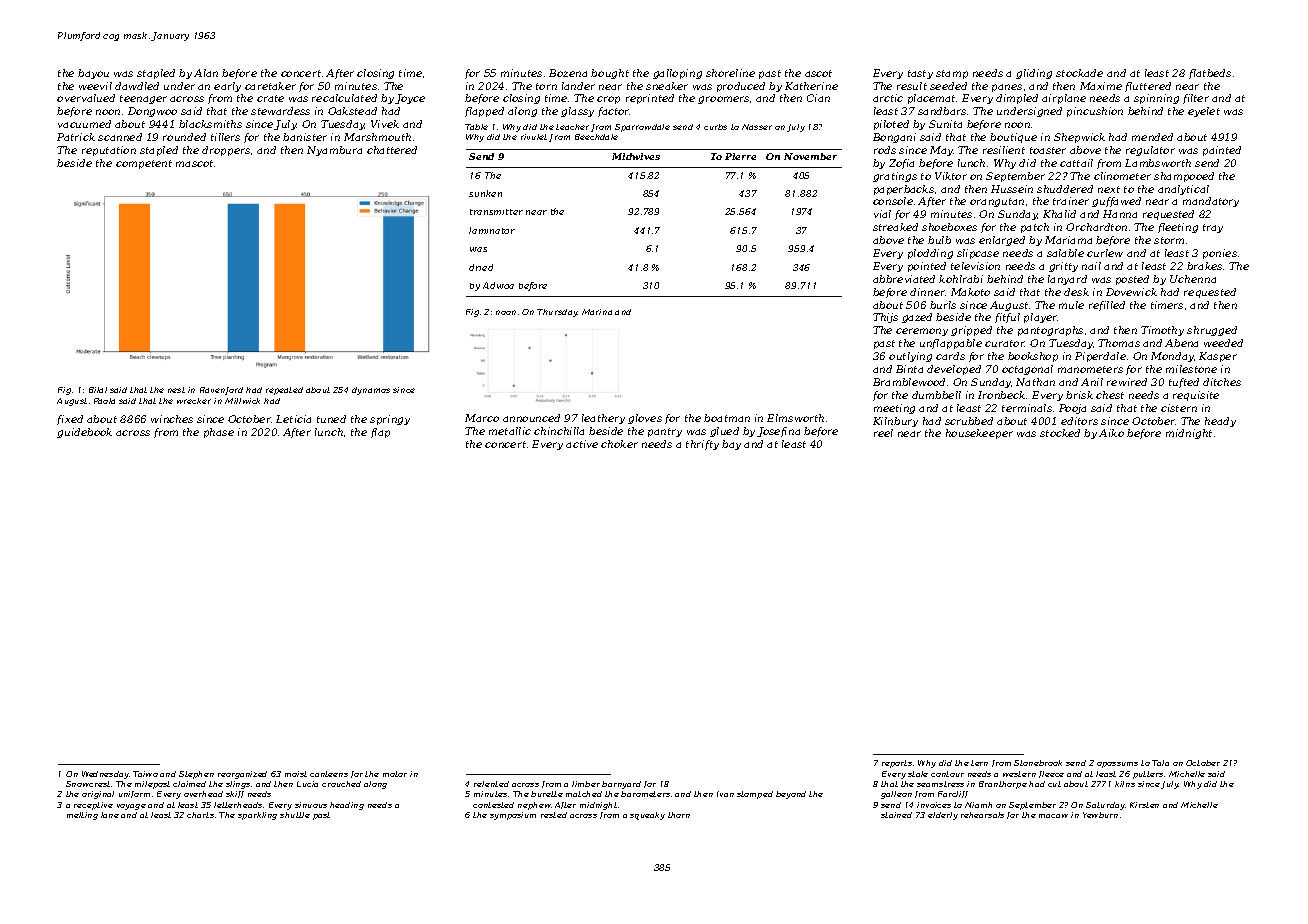 The image size is (1308, 924). Describe the element at coordinates (219, 433) in the screenshot. I see `phase` at that location.
